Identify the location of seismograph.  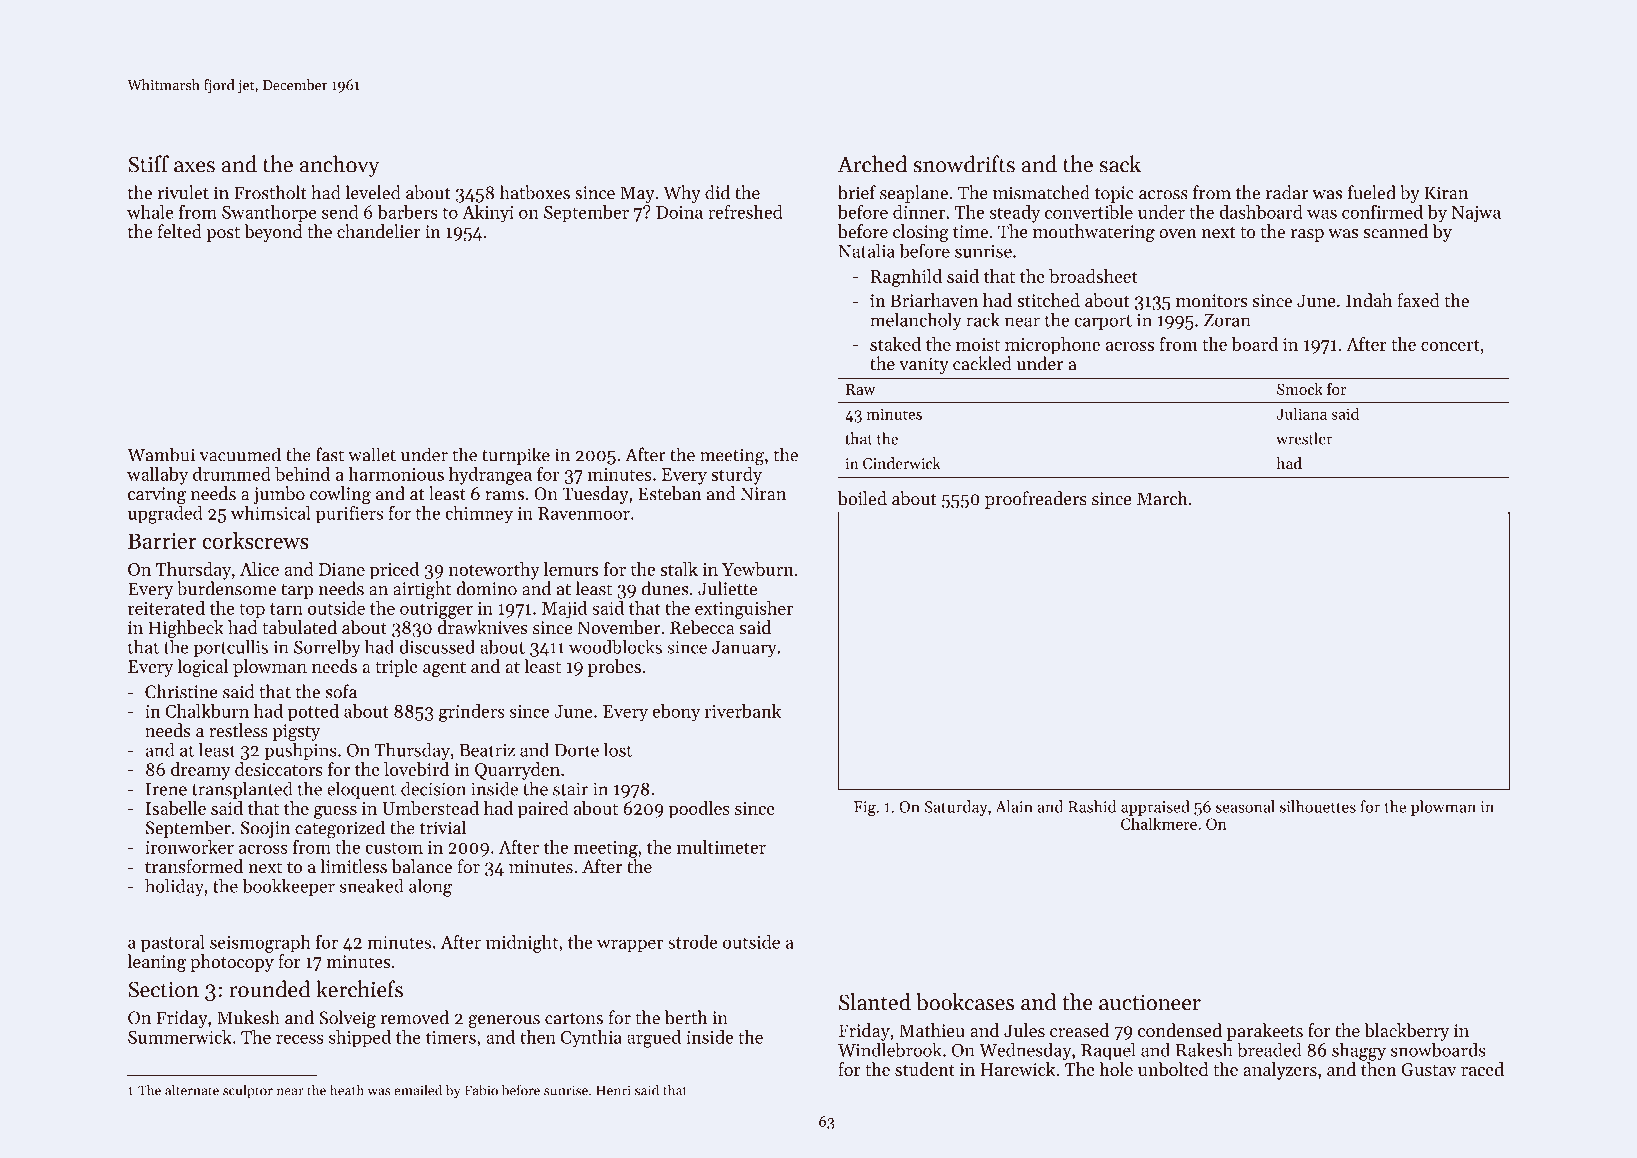
(260, 944).
